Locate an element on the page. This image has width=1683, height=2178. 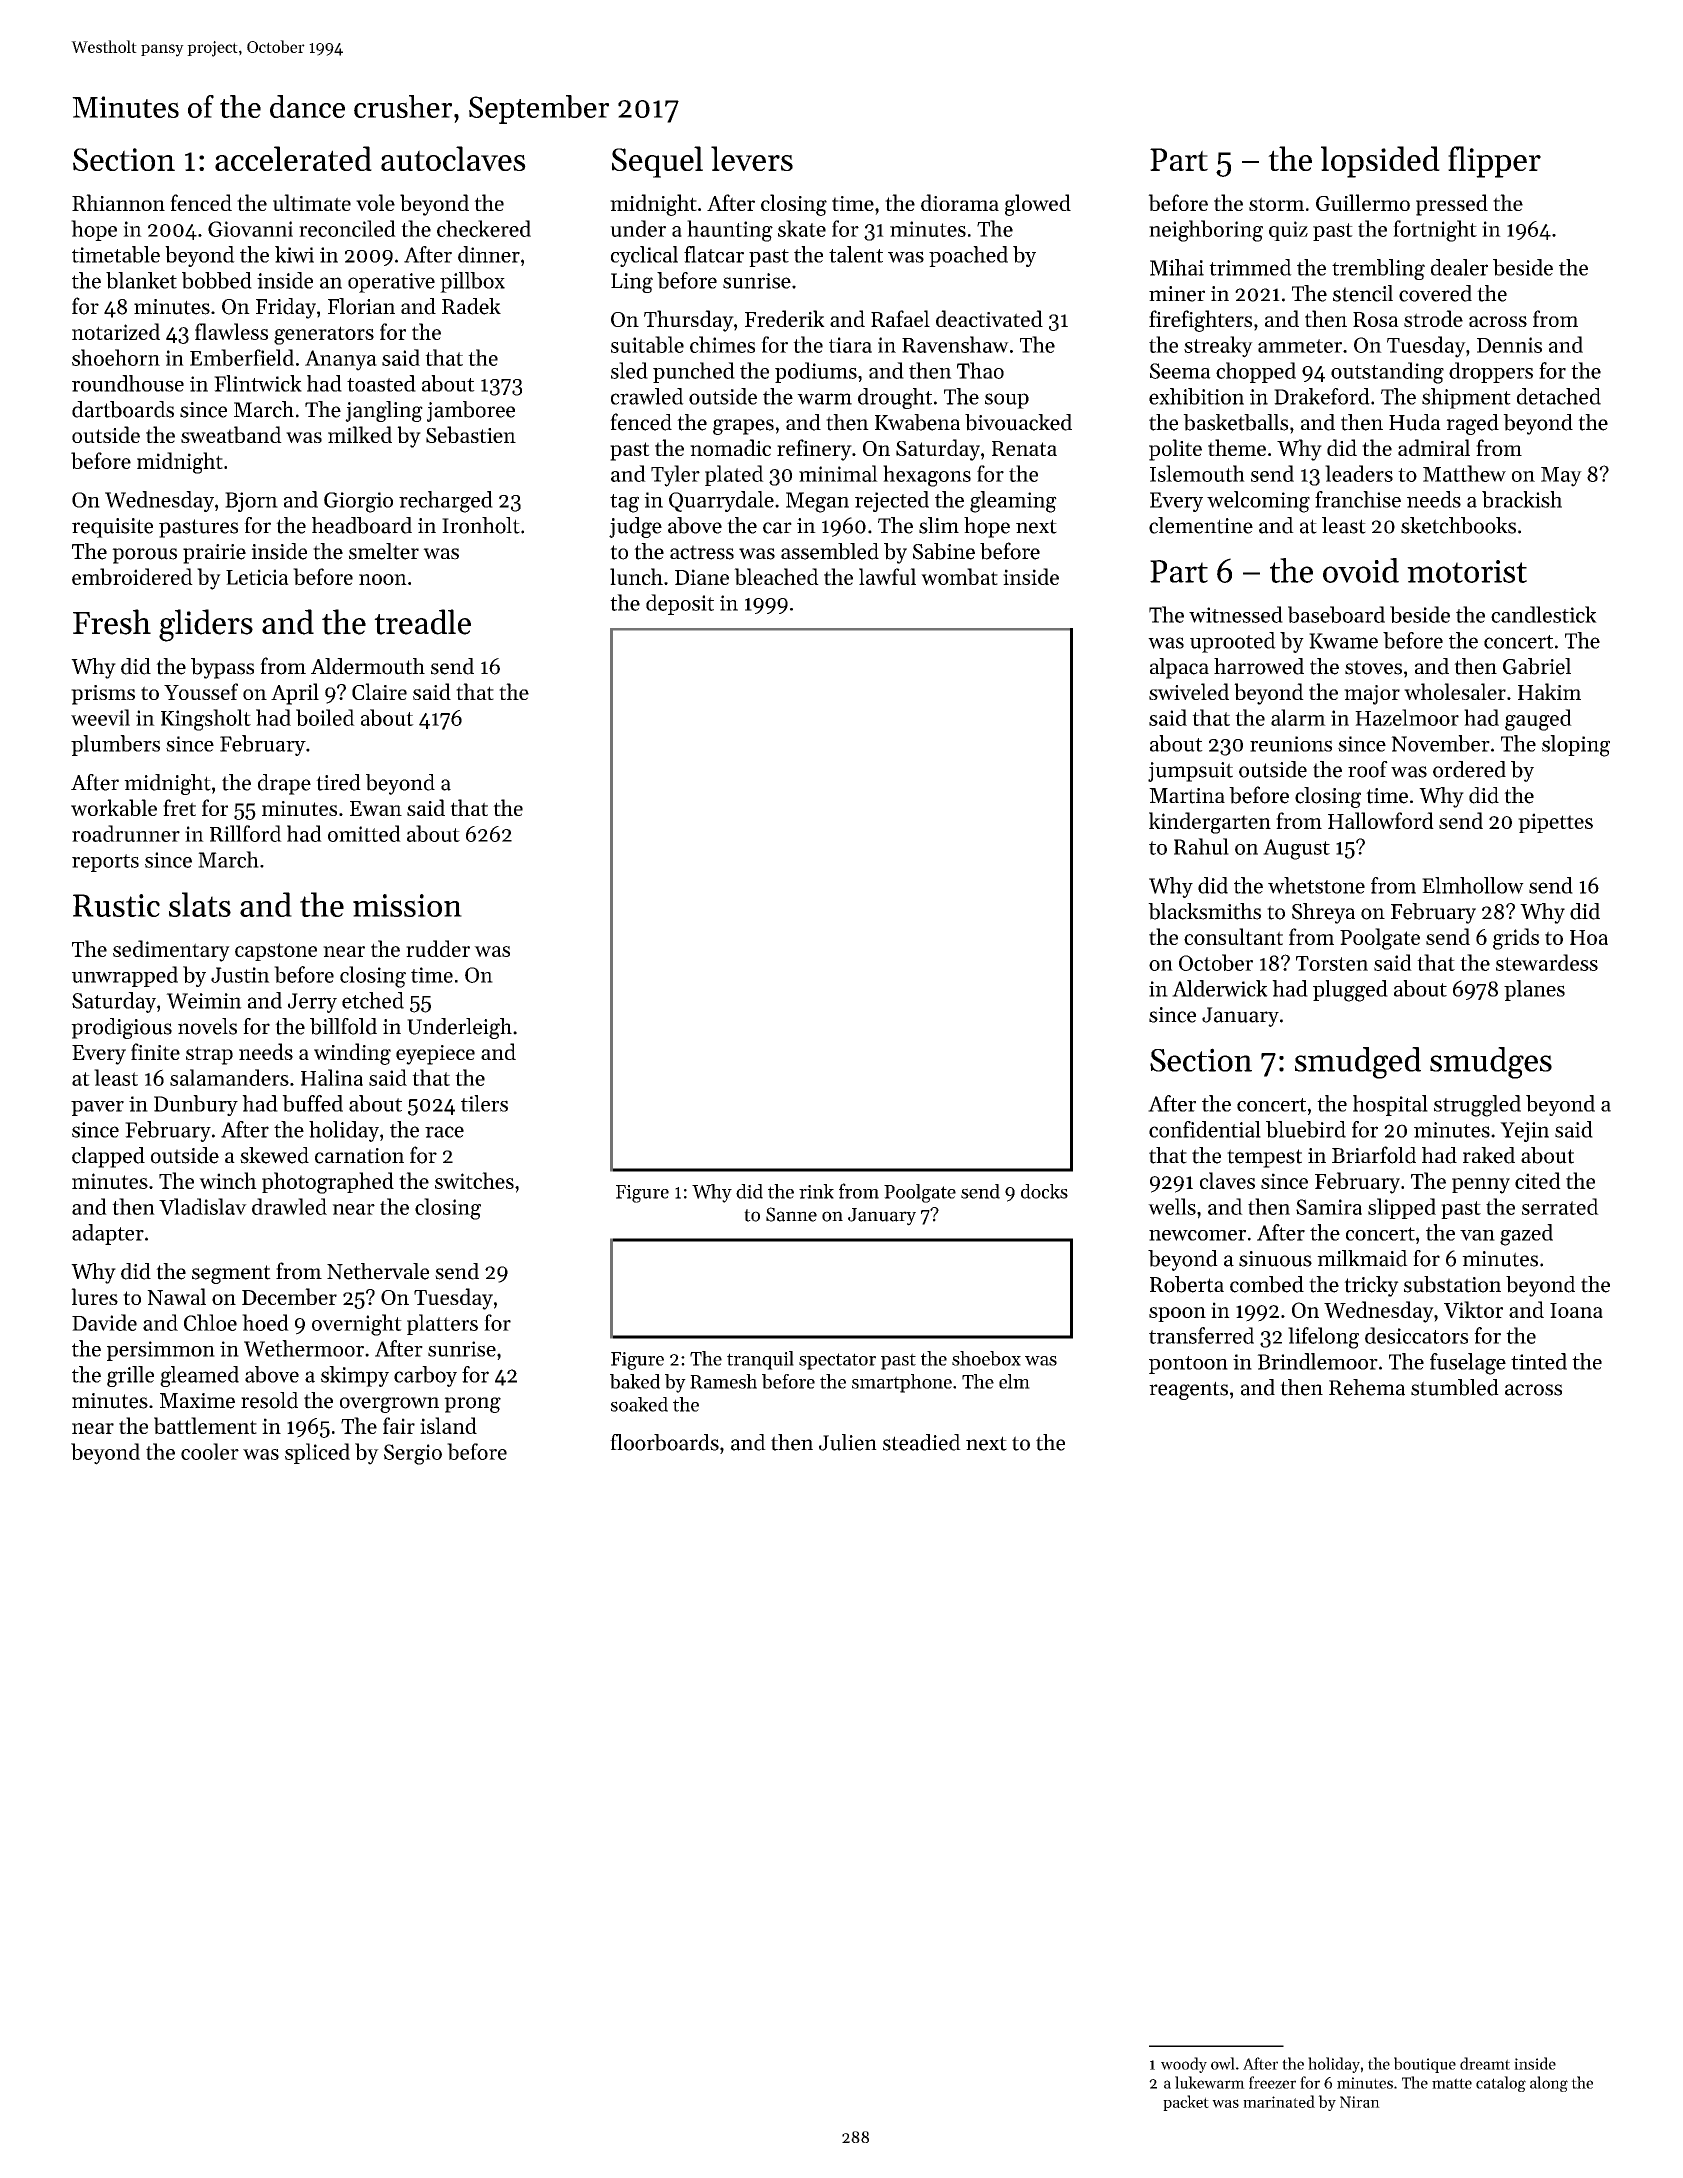
Sergio is located at coordinates (413, 1454).
